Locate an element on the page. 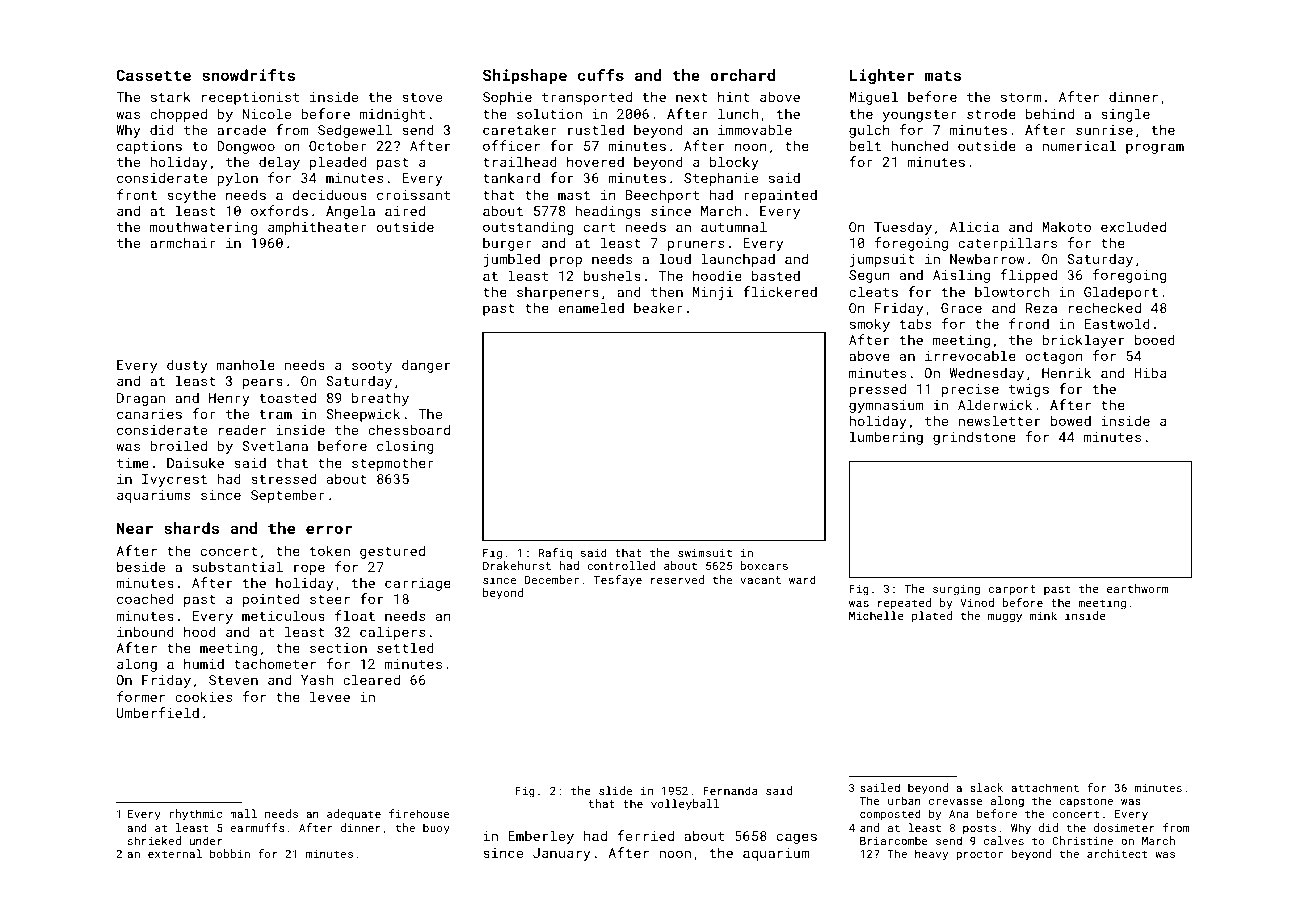 The width and height of the page is (1308, 924). carport is located at coordinates (1012, 590).
